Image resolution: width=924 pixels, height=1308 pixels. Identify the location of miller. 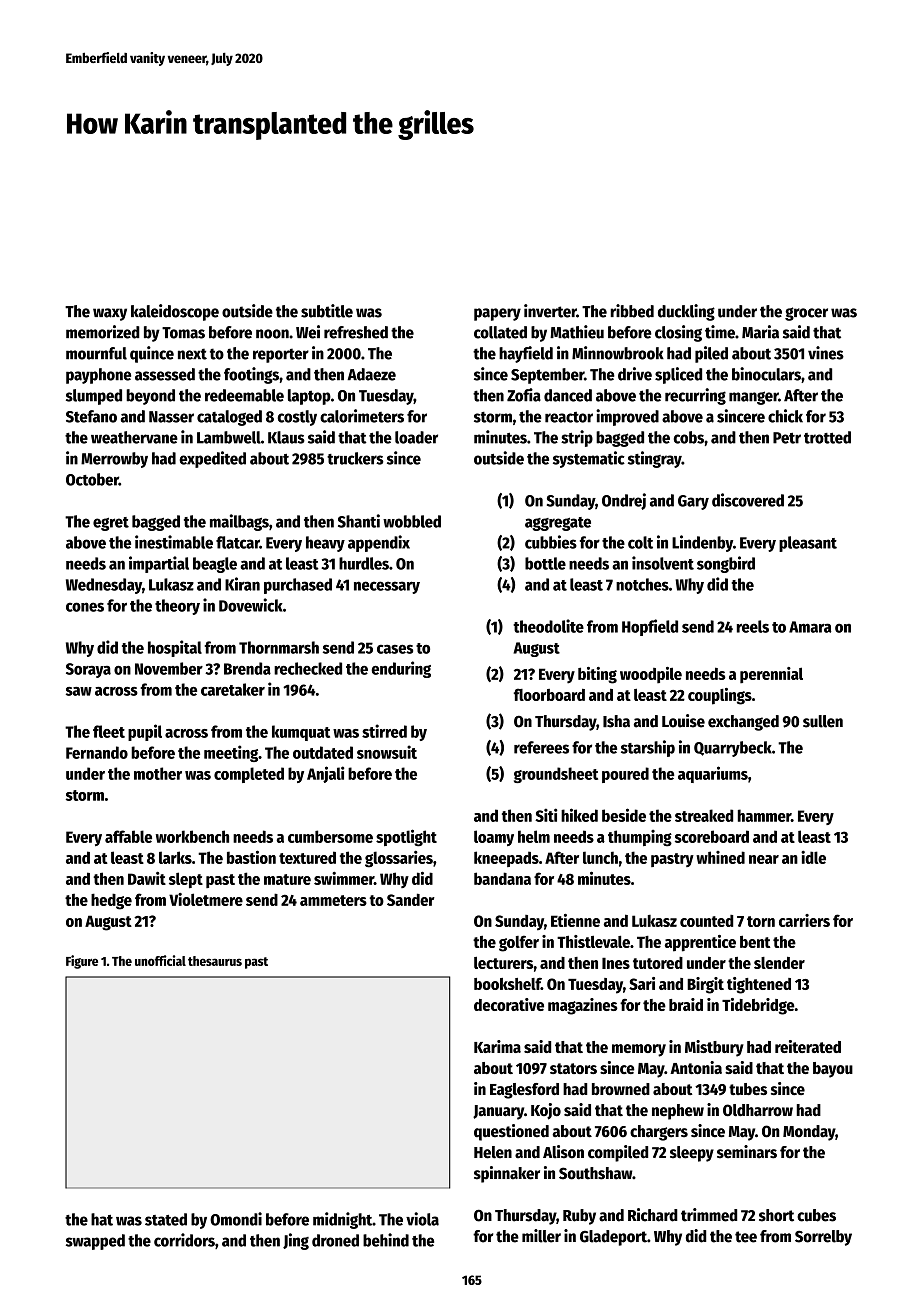
(541, 1236).
